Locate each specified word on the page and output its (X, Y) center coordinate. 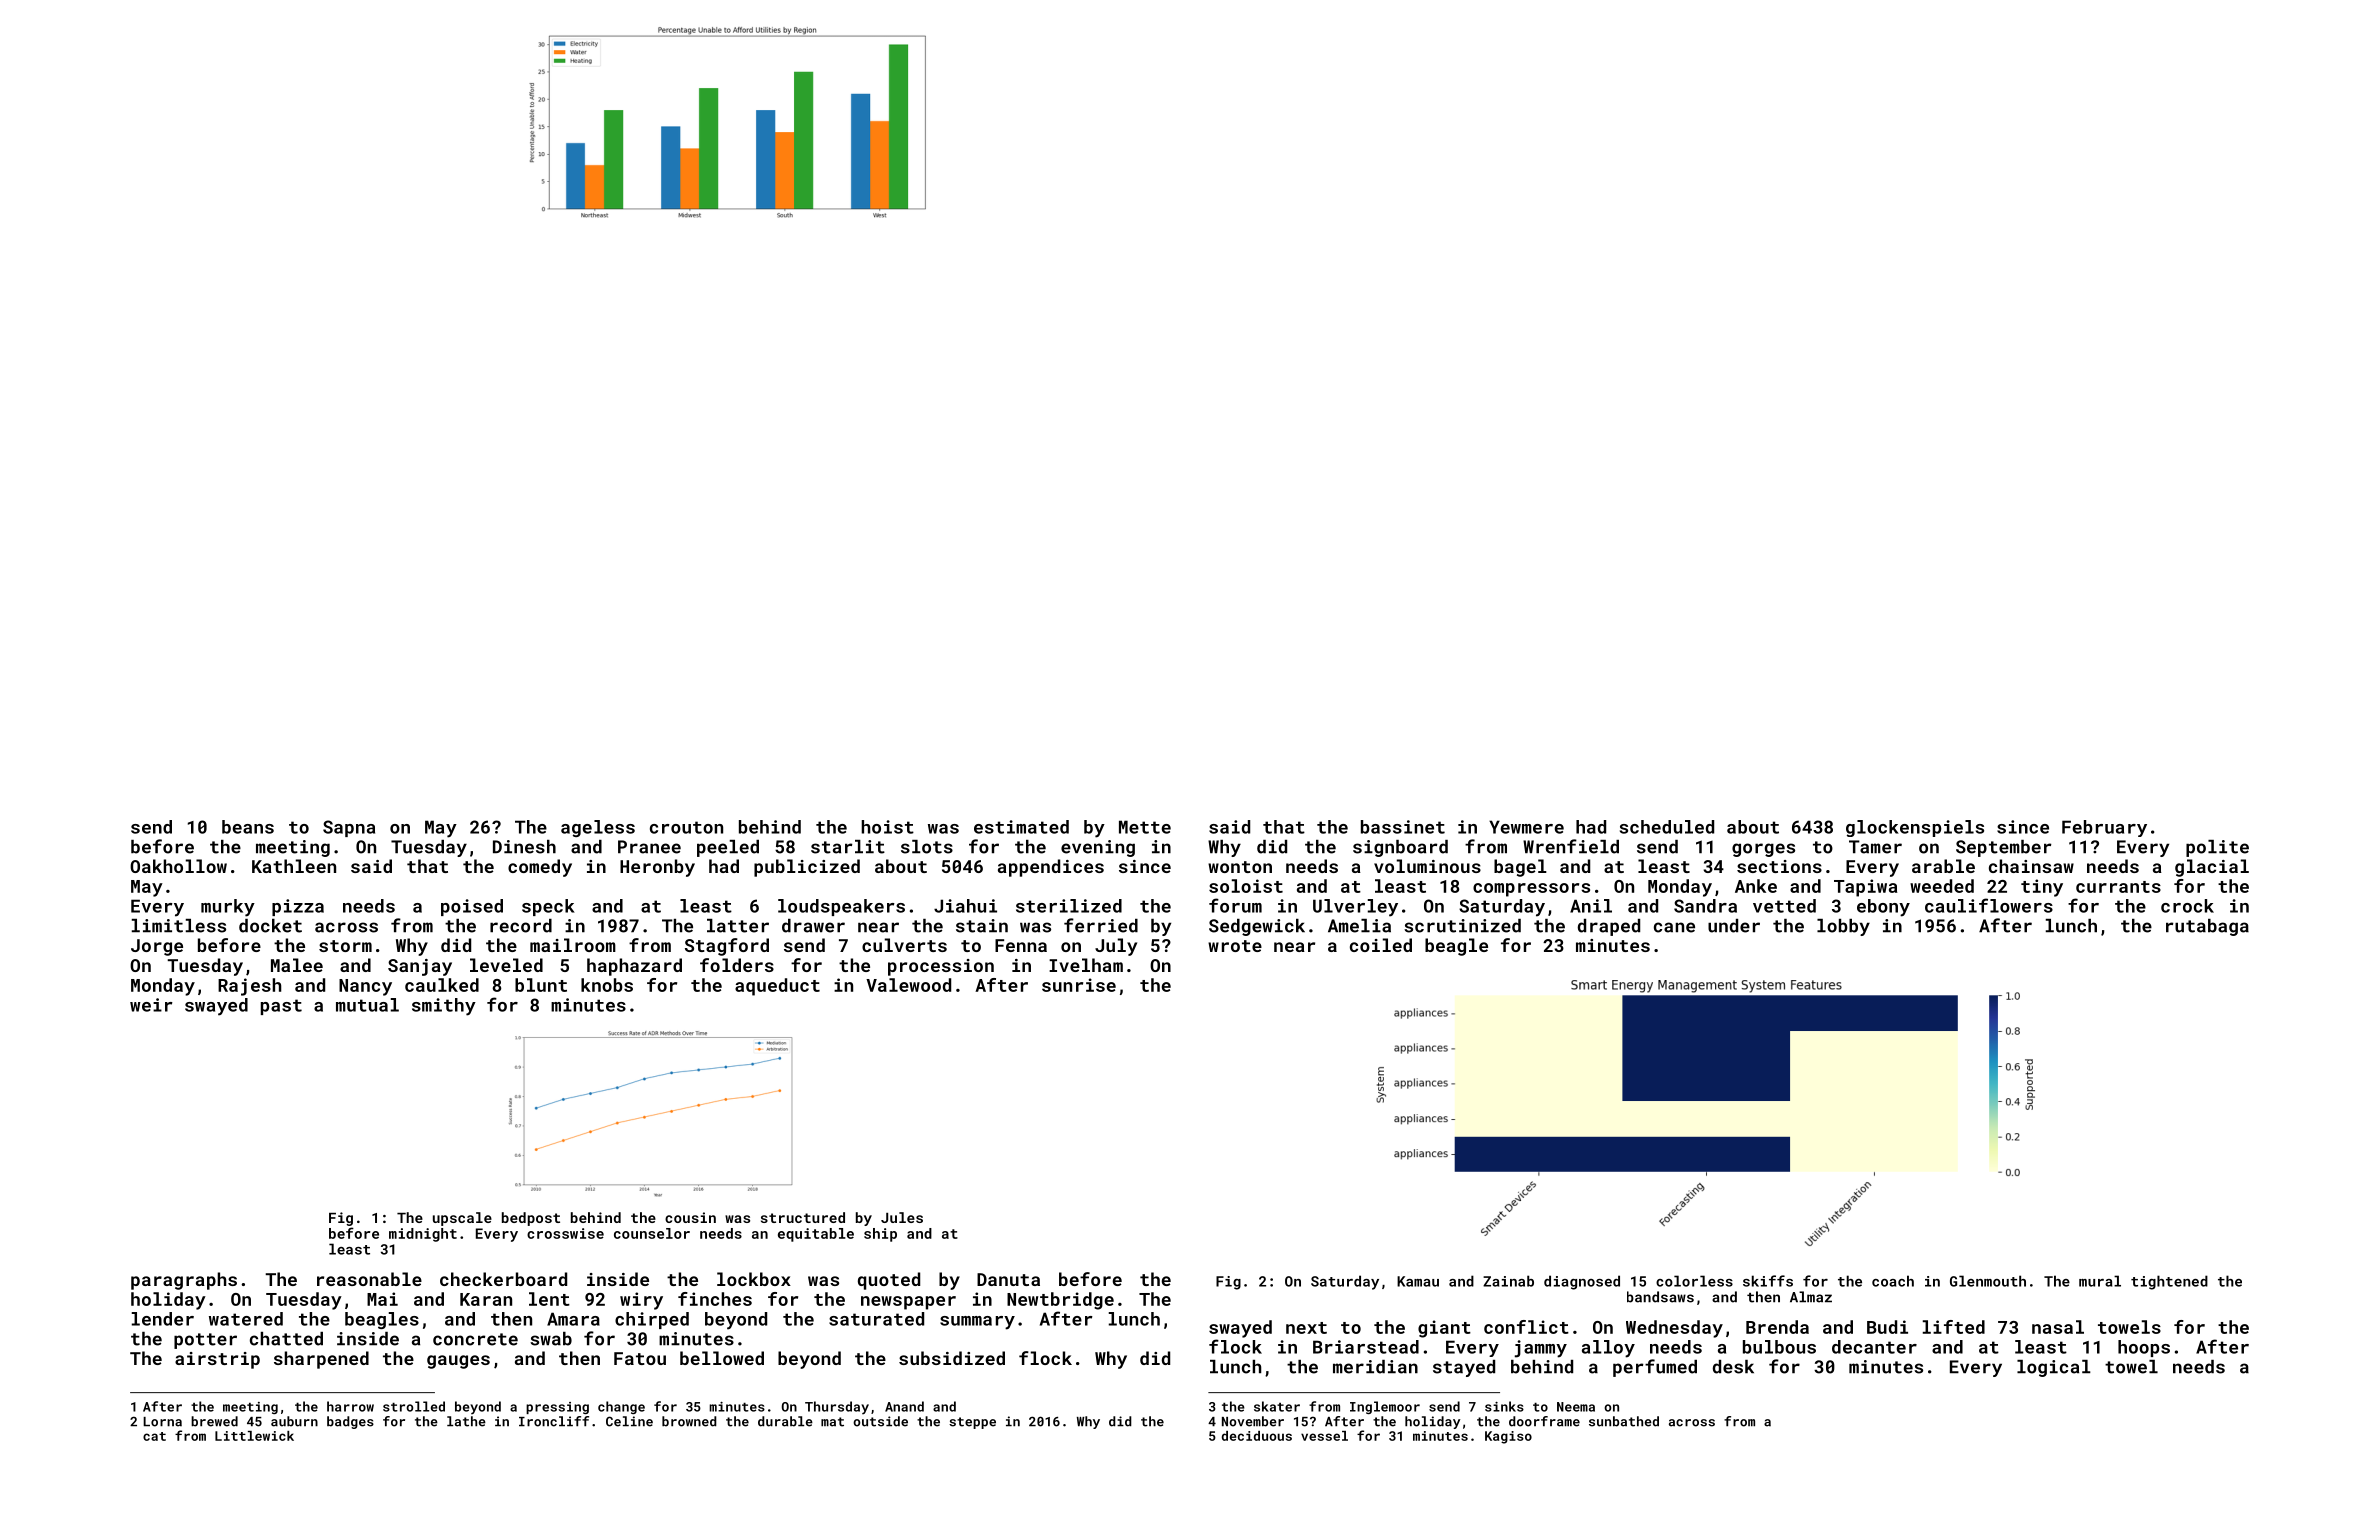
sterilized (1069, 906)
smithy (444, 1007)
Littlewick (254, 1436)
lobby (1843, 927)
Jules (902, 1217)
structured (803, 1217)
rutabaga (2207, 927)
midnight (423, 1235)
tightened (2169, 1282)
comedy (540, 868)
